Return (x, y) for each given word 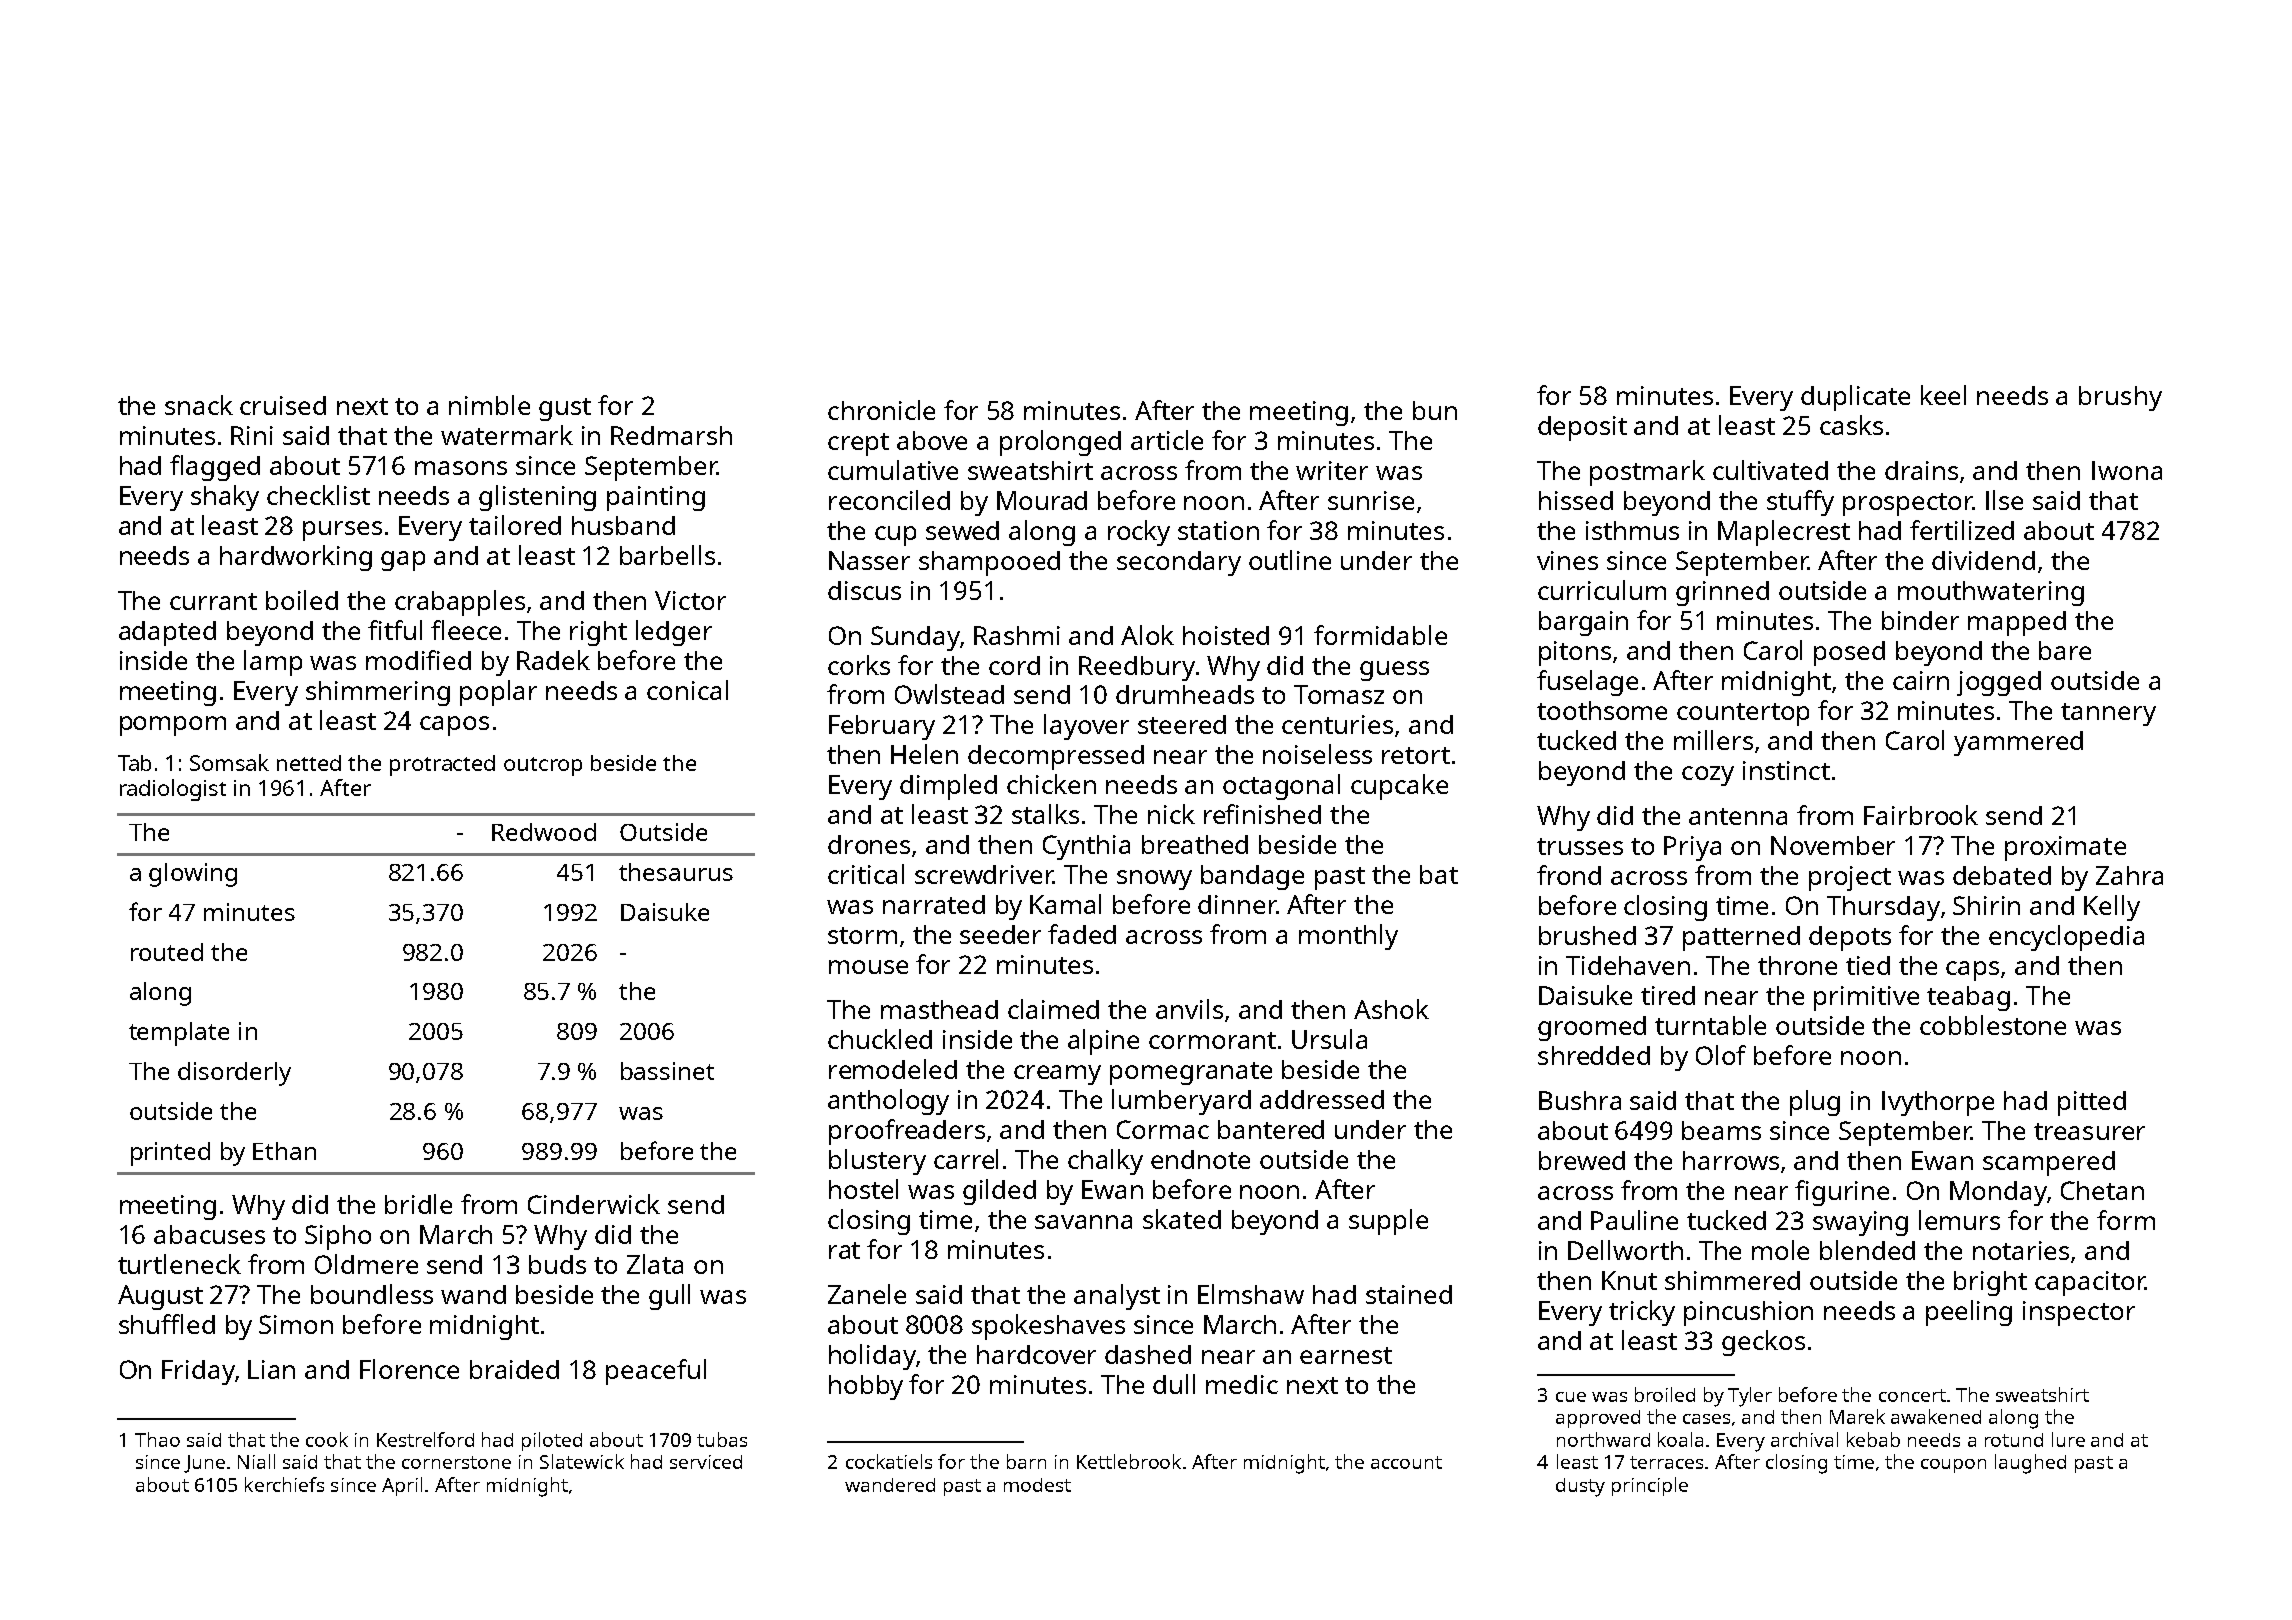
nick (1171, 814)
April (402, 1486)
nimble (489, 405)
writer (1332, 470)
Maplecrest (1784, 533)
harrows (1731, 1160)
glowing (193, 875)
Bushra (1580, 1100)
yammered (2018, 743)
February (882, 727)
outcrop (543, 766)
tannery (2108, 714)
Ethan (284, 1151)
